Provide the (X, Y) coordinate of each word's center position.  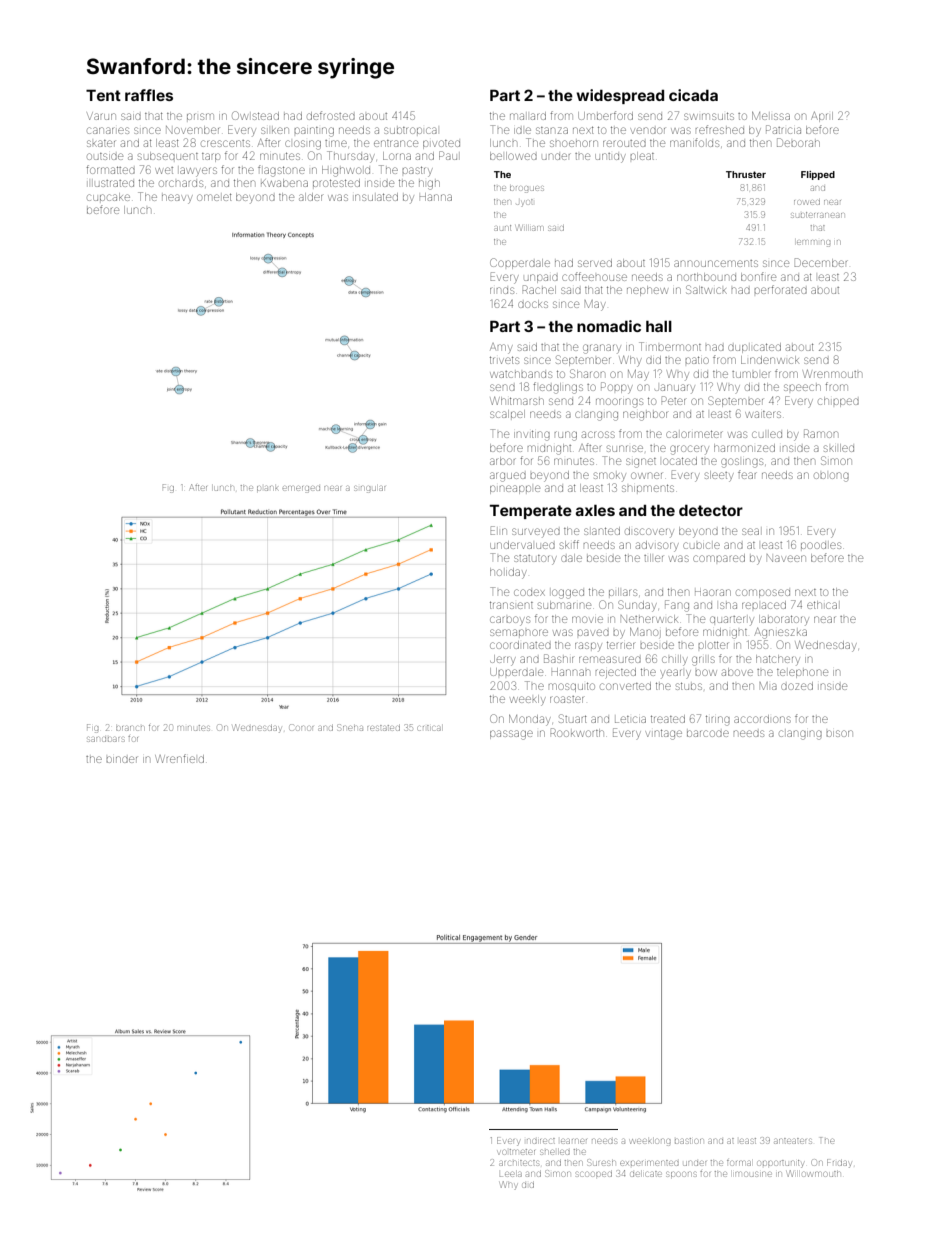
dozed (797, 686)
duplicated (754, 348)
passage (511, 735)
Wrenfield (179, 758)
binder (122, 759)
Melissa (771, 116)
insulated (376, 197)
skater (101, 143)
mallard (528, 116)
